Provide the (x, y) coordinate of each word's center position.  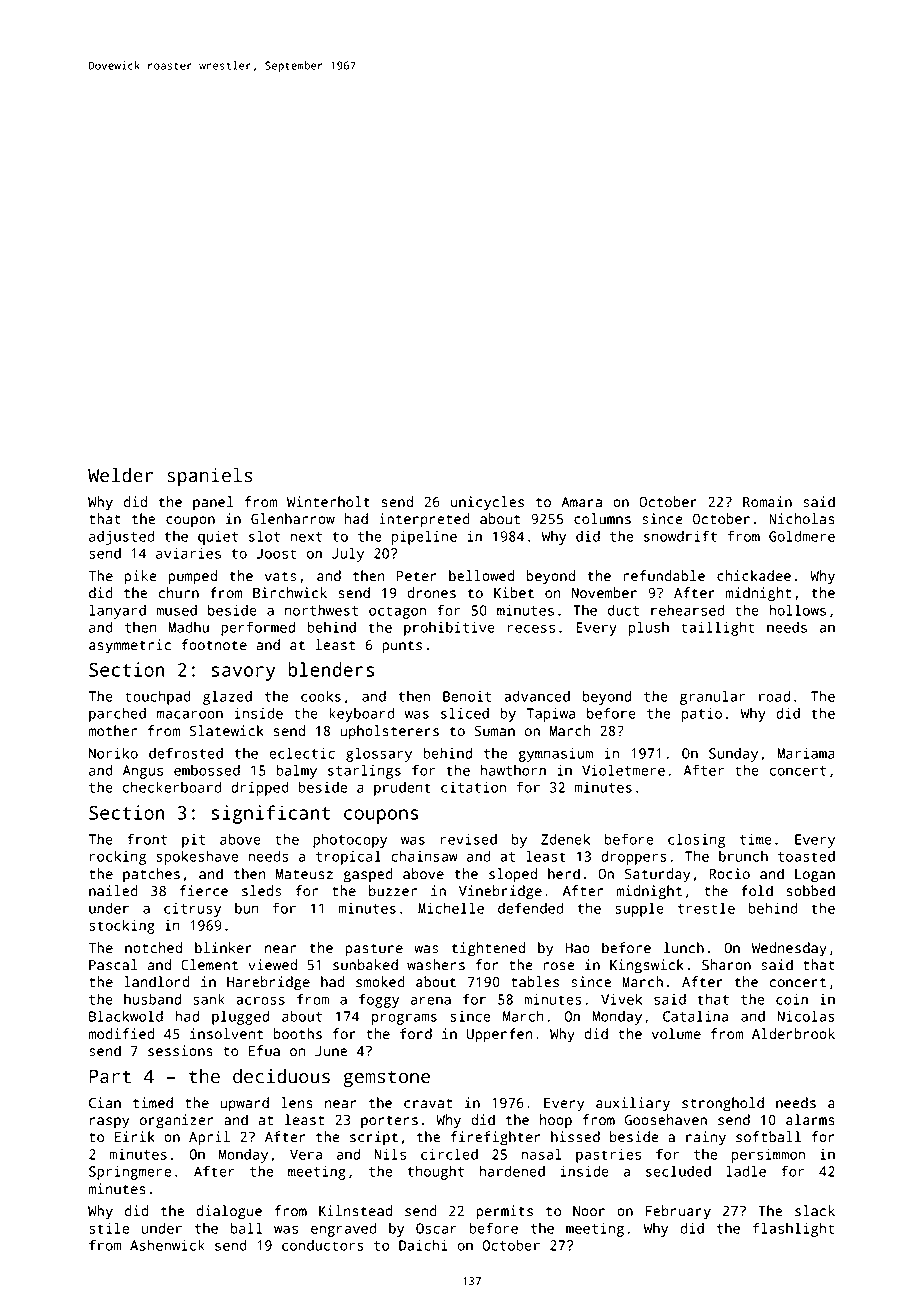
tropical (348, 857)
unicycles (487, 503)
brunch (743, 856)
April (209, 1138)
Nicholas (802, 519)
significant (270, 814)
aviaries (188, 553)
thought (435, 1173)
